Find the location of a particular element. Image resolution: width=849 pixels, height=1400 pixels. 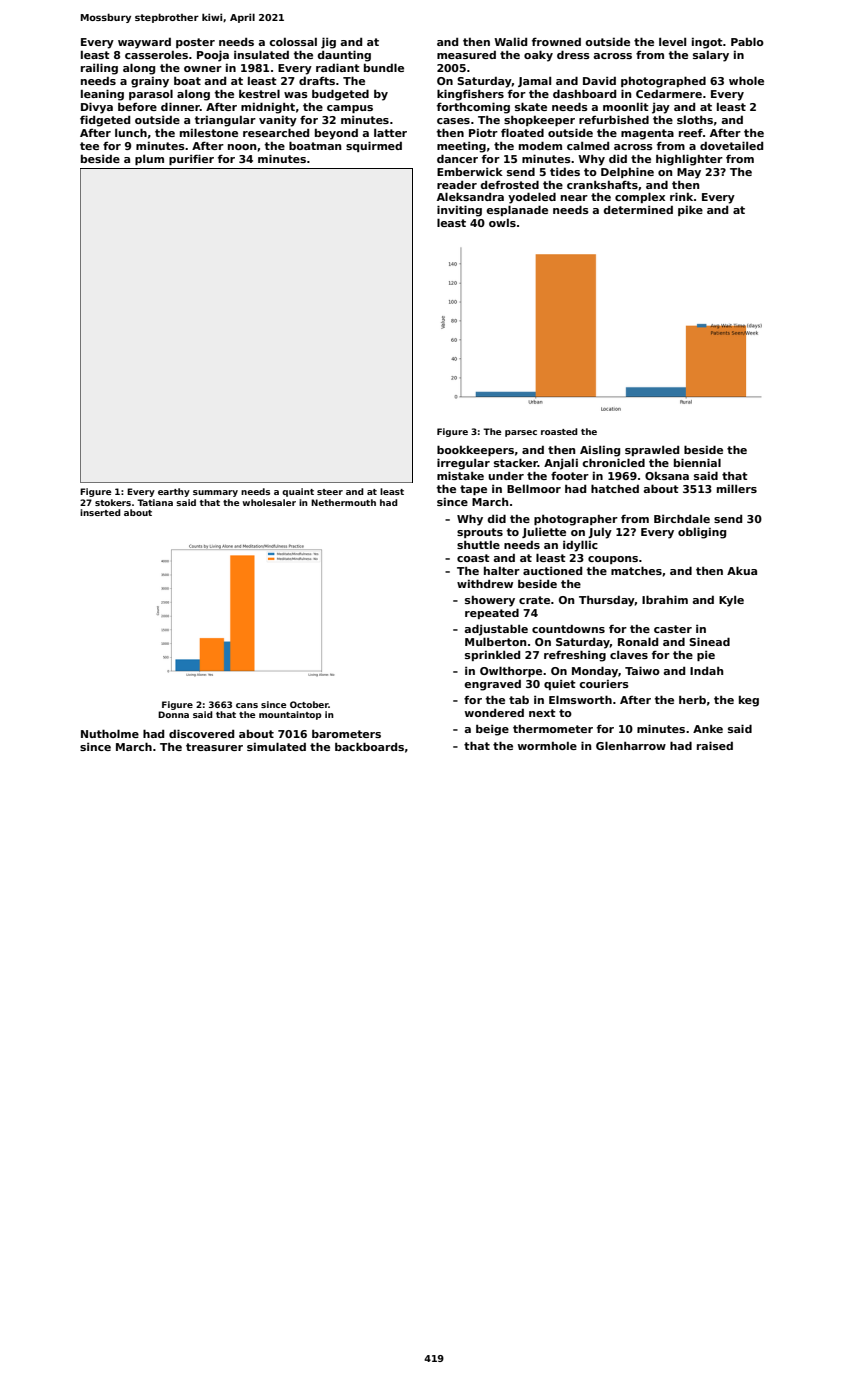

Cedarmere is located at coordinates (669, 94).
